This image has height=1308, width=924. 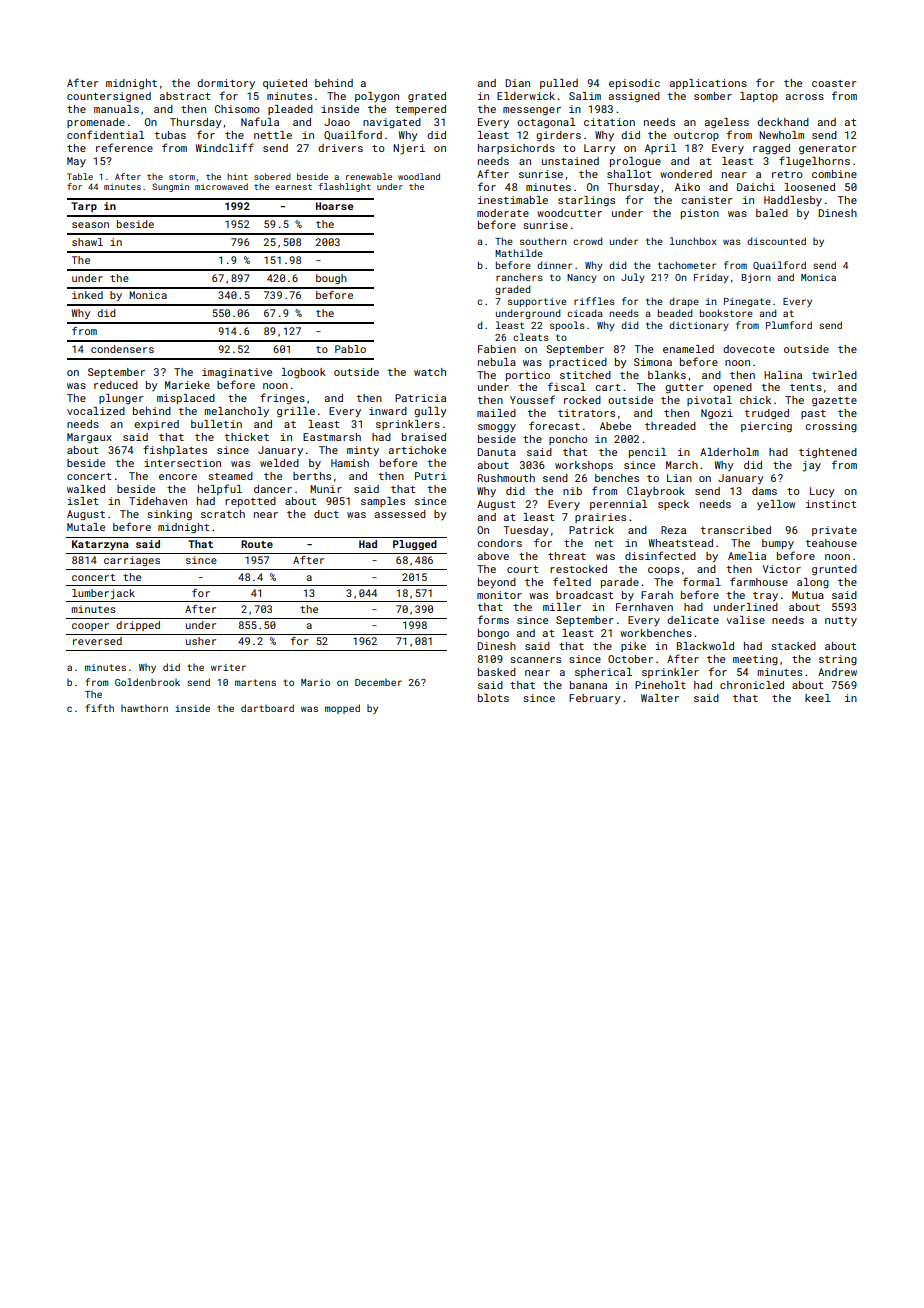 What do you see at coordinates (124, 147) in the image?
I see `reference` at bounding box center [124, 147].
